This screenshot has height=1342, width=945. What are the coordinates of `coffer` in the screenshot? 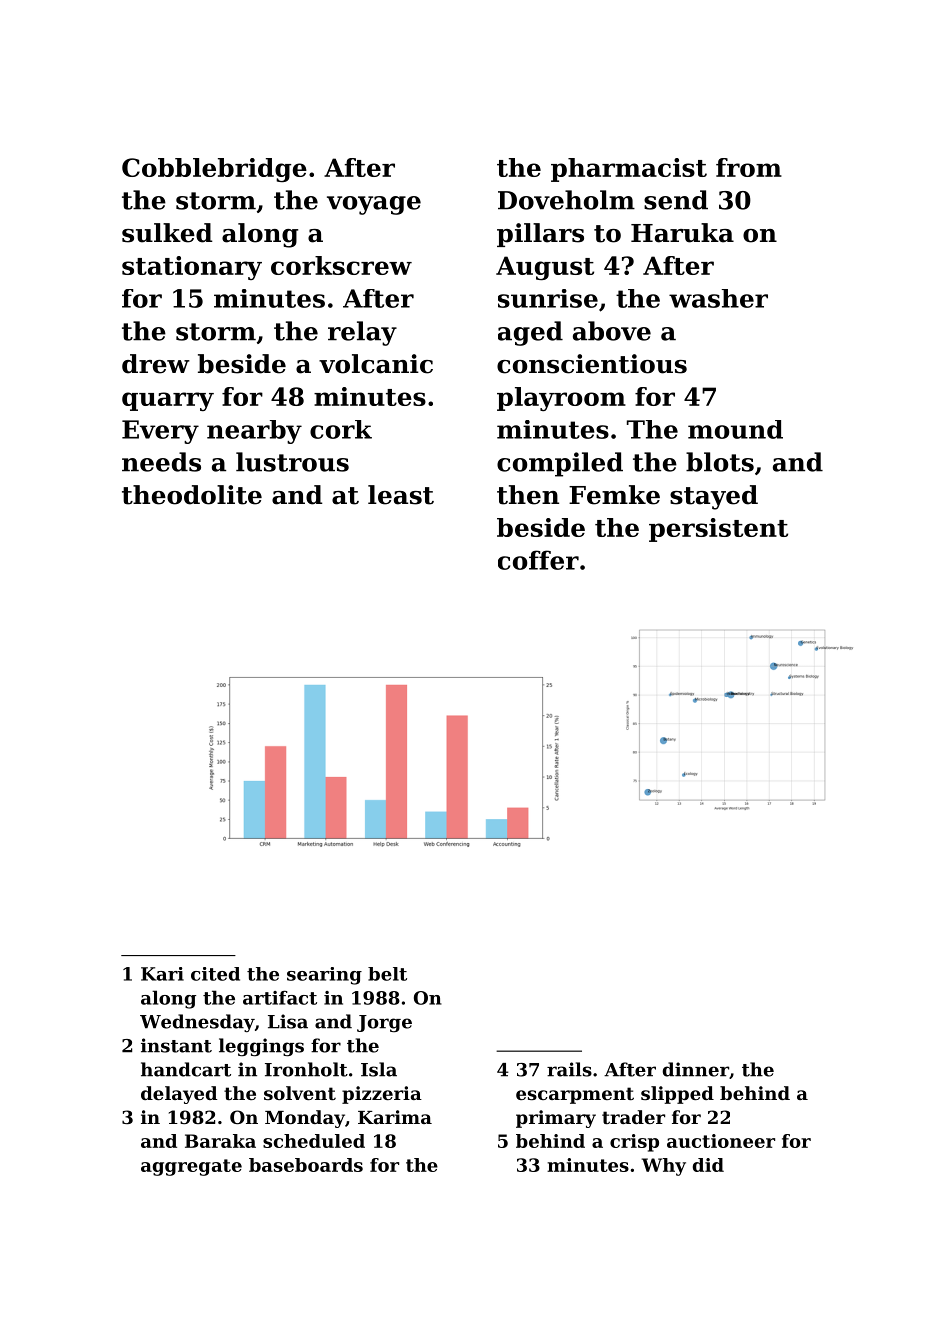 It's located at (538, 560).
